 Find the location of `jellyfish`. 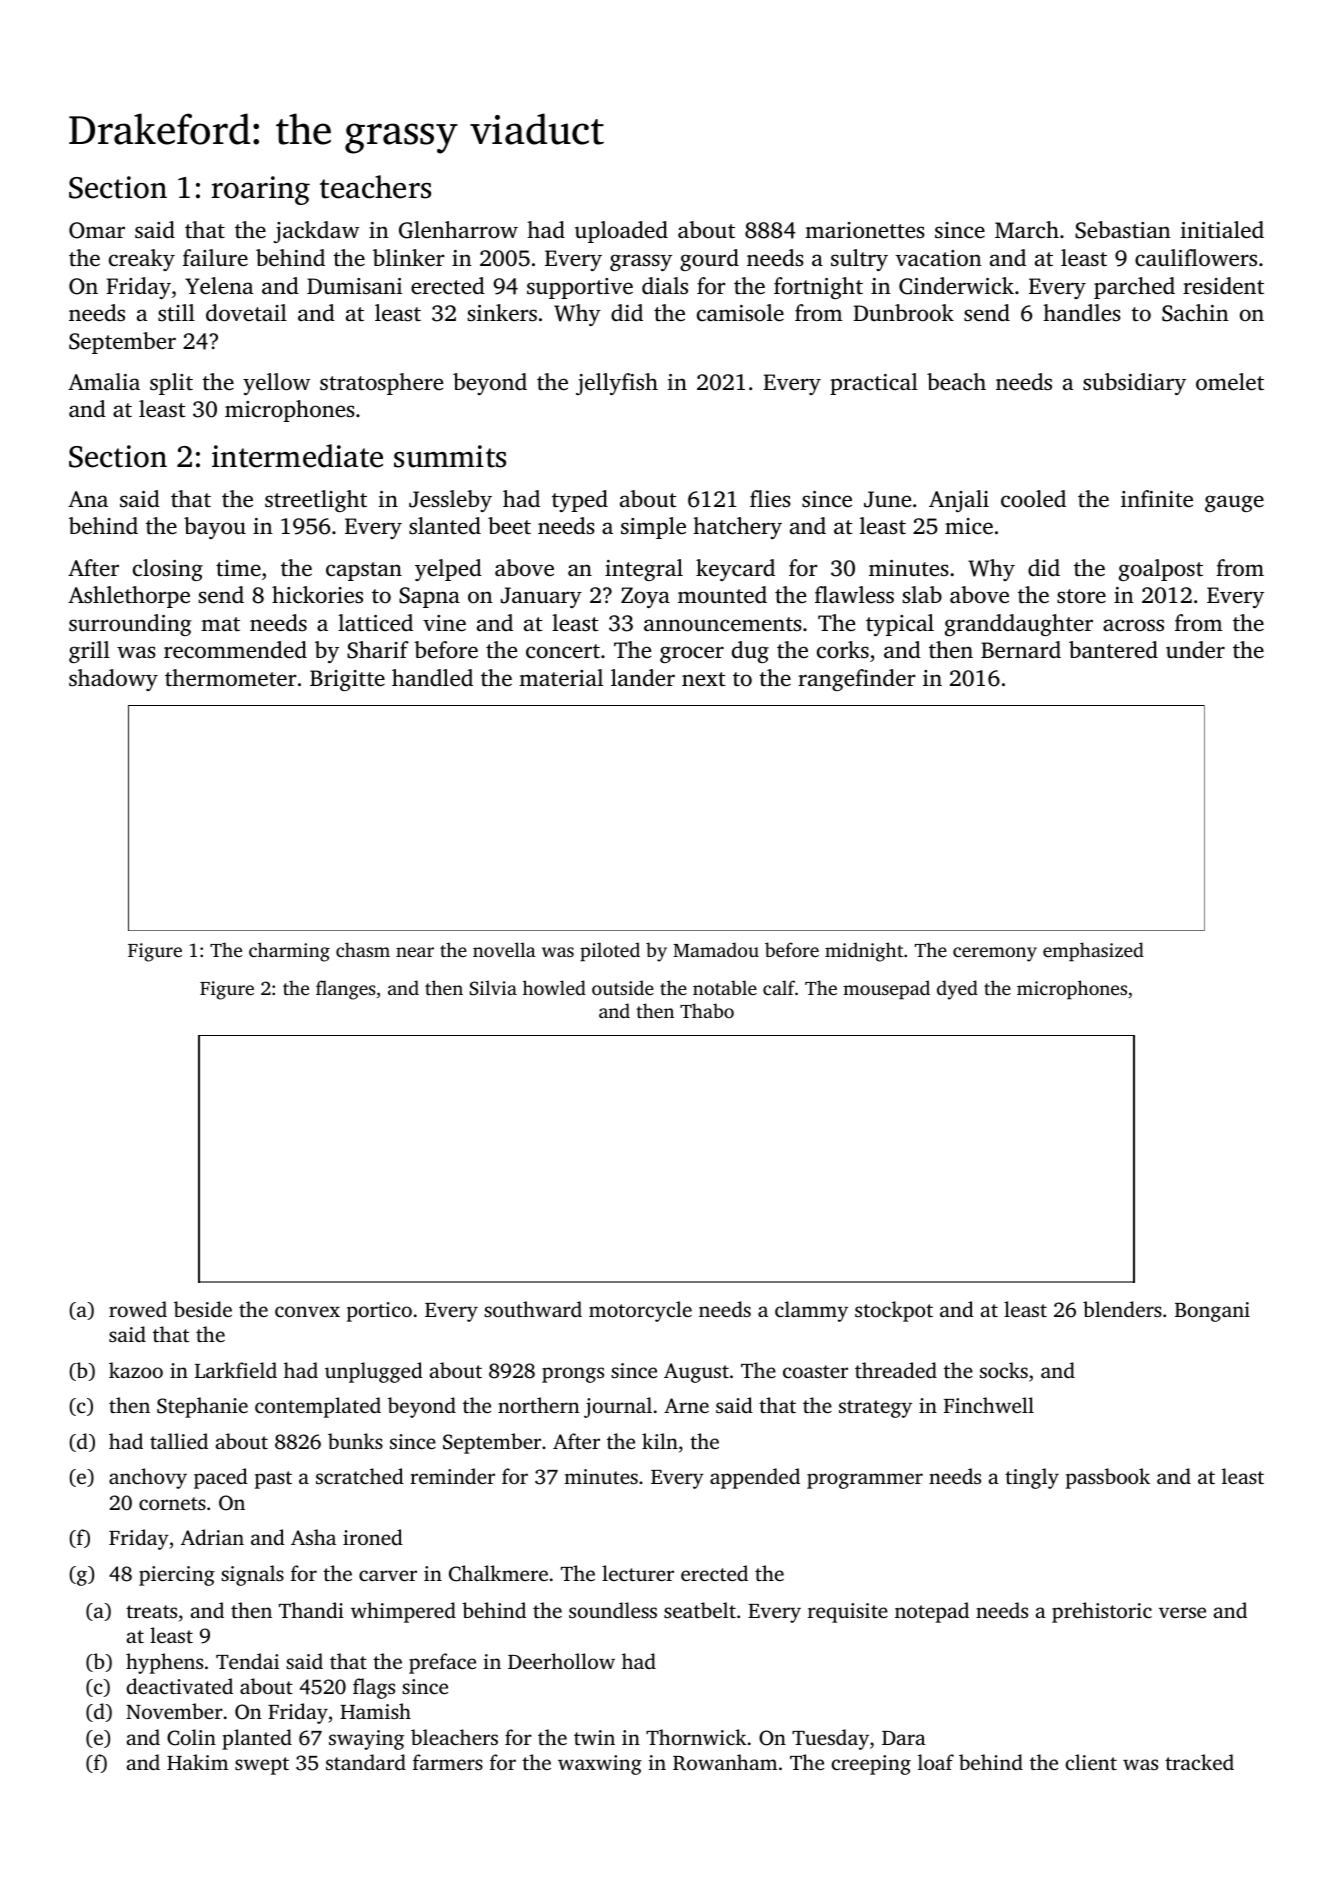

jellyfish is located at coordinates (617, 384).
